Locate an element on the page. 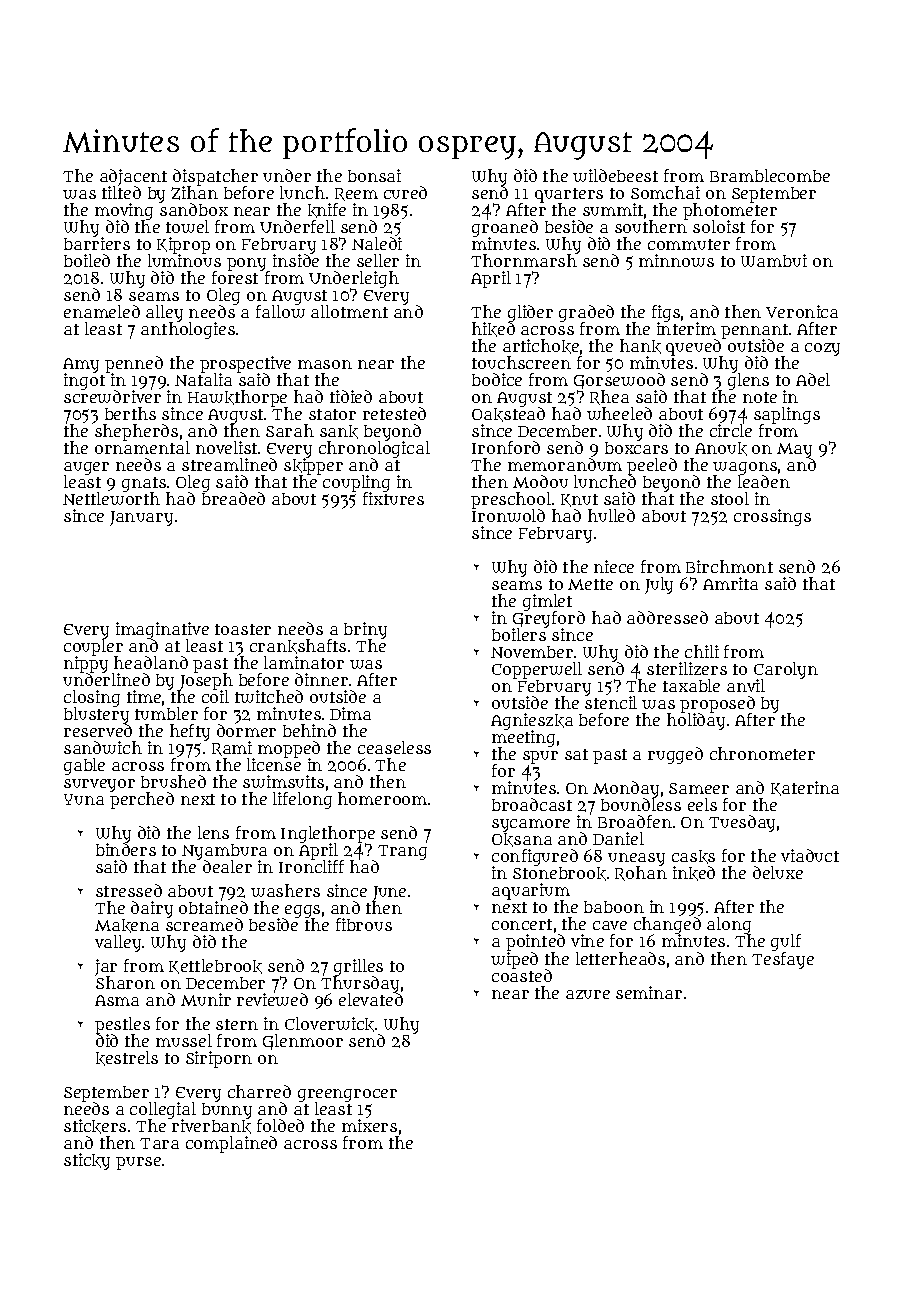  mixers is located at coordinates (369, 1125).
